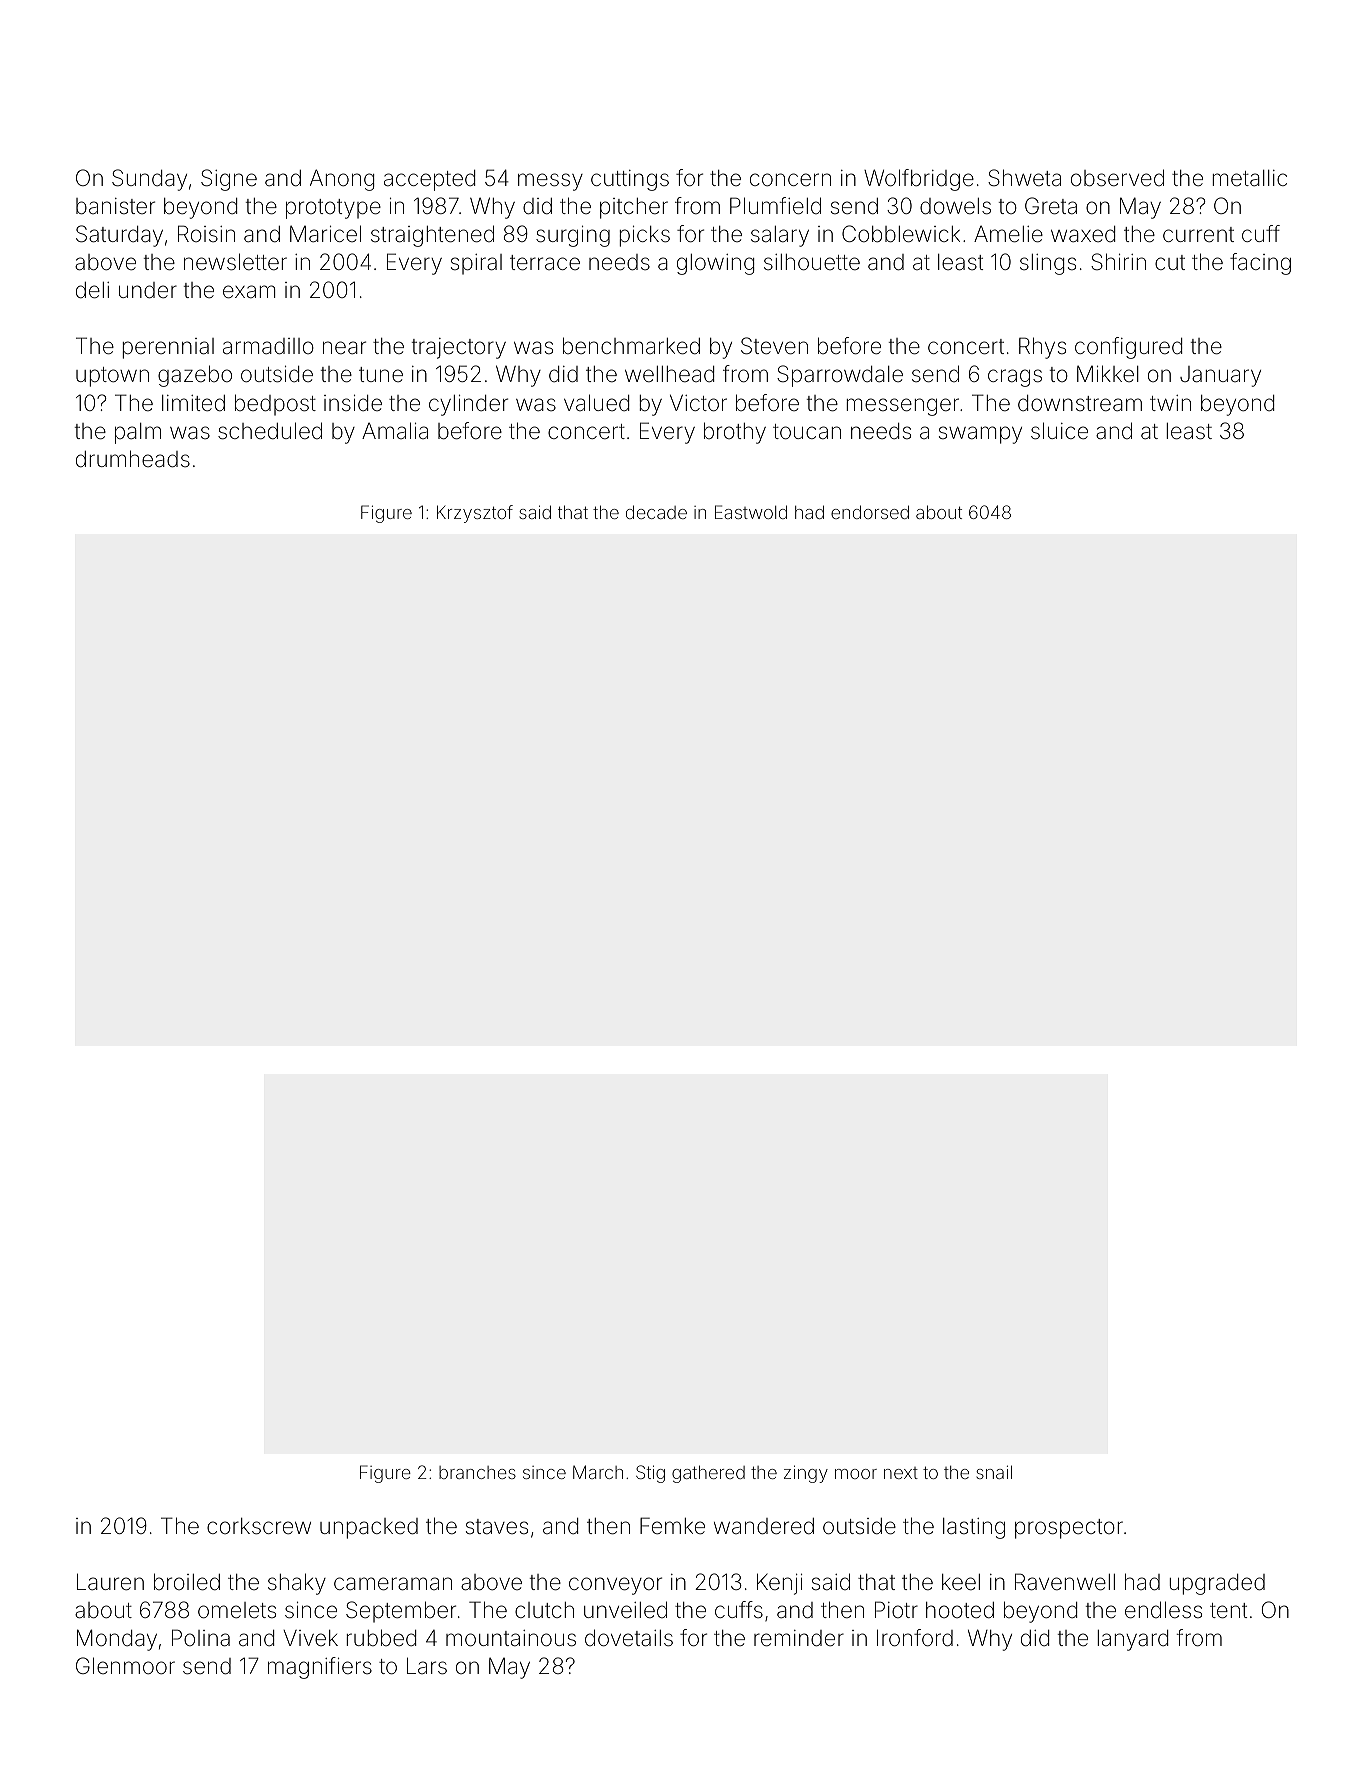 This image has height=1775, width=1372. Describe the element at coordinates (840, 376) in the image. I see `Sparrowdale` at that location.
